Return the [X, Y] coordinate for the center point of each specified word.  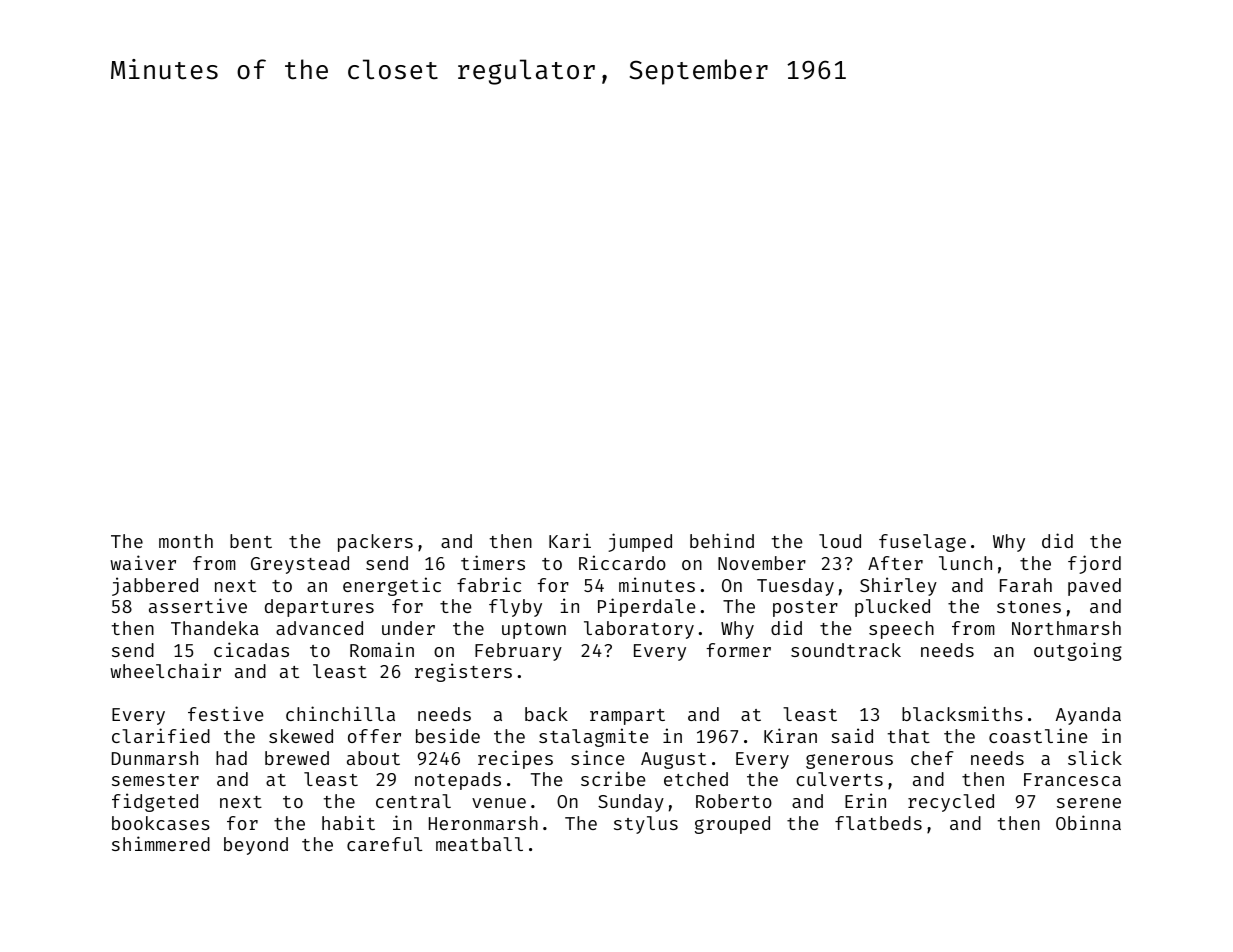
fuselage [922, 543]
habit [348, 822]
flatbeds [878, 823]
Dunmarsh [155, 758]
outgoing [1078, 651]
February [518, 652]
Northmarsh [1066, 628]
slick [1095, 757]
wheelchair [165, 670]
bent [251, 541]
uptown [534, 631]
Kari [570, 540]
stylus [646, 825]
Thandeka [215, 628]
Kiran [790, 735]
